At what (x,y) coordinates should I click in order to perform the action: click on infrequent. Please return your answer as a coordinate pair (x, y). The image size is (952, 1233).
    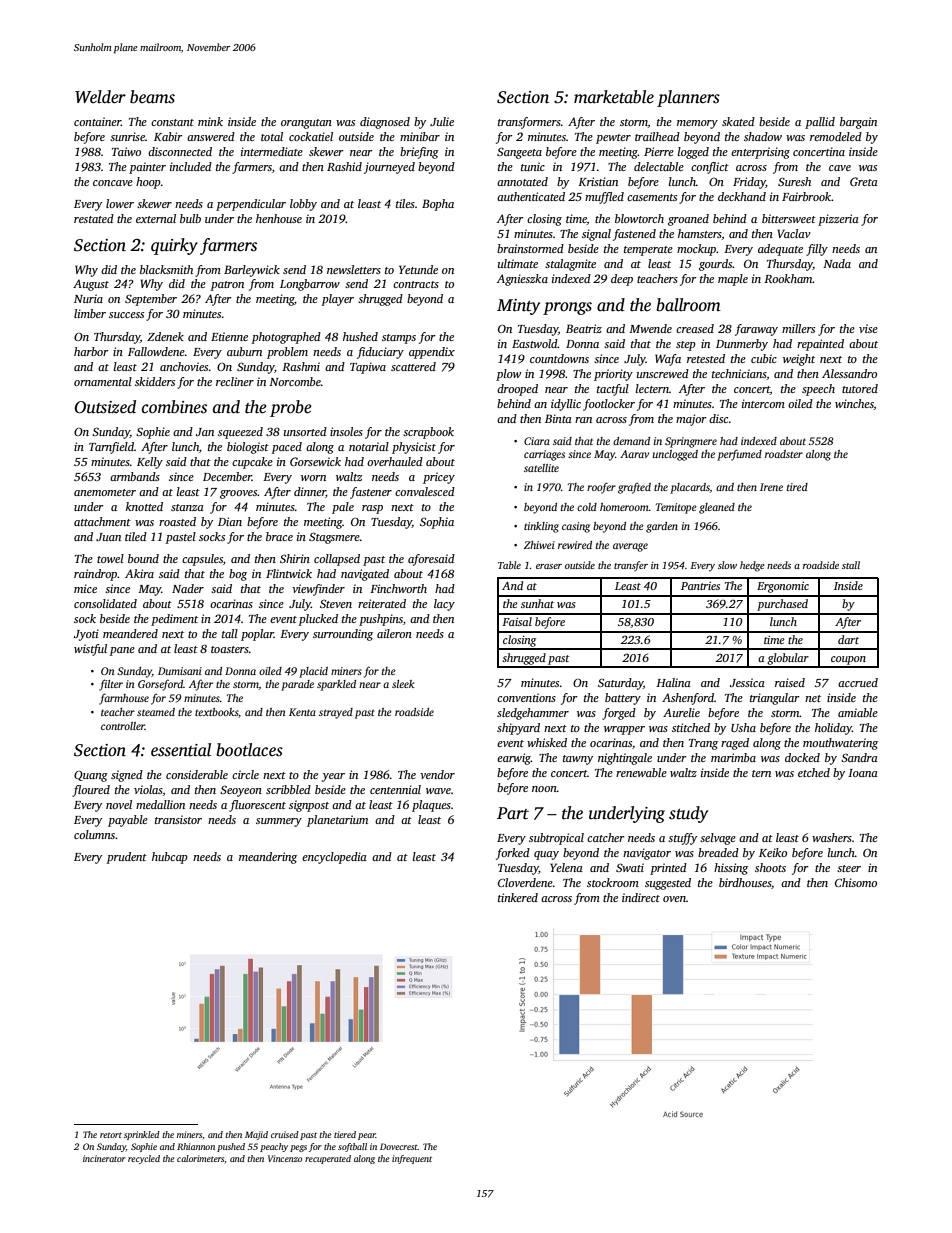
    Looking at the image, I should click on (412, 1159).
